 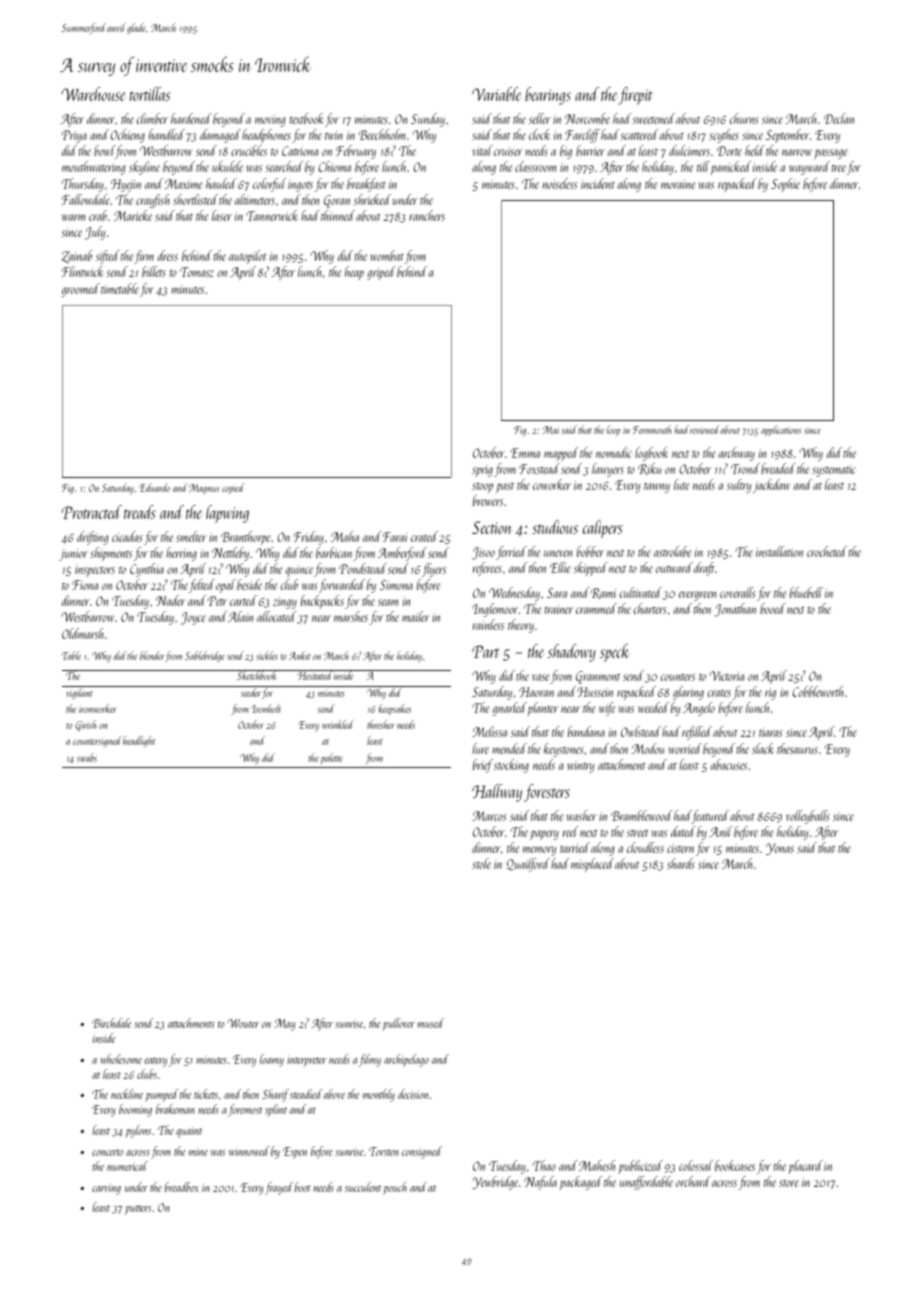 What do you see at coordinates (181, 1187) in the document?
I see `breadbox` at bounding box center [181, 1187].
